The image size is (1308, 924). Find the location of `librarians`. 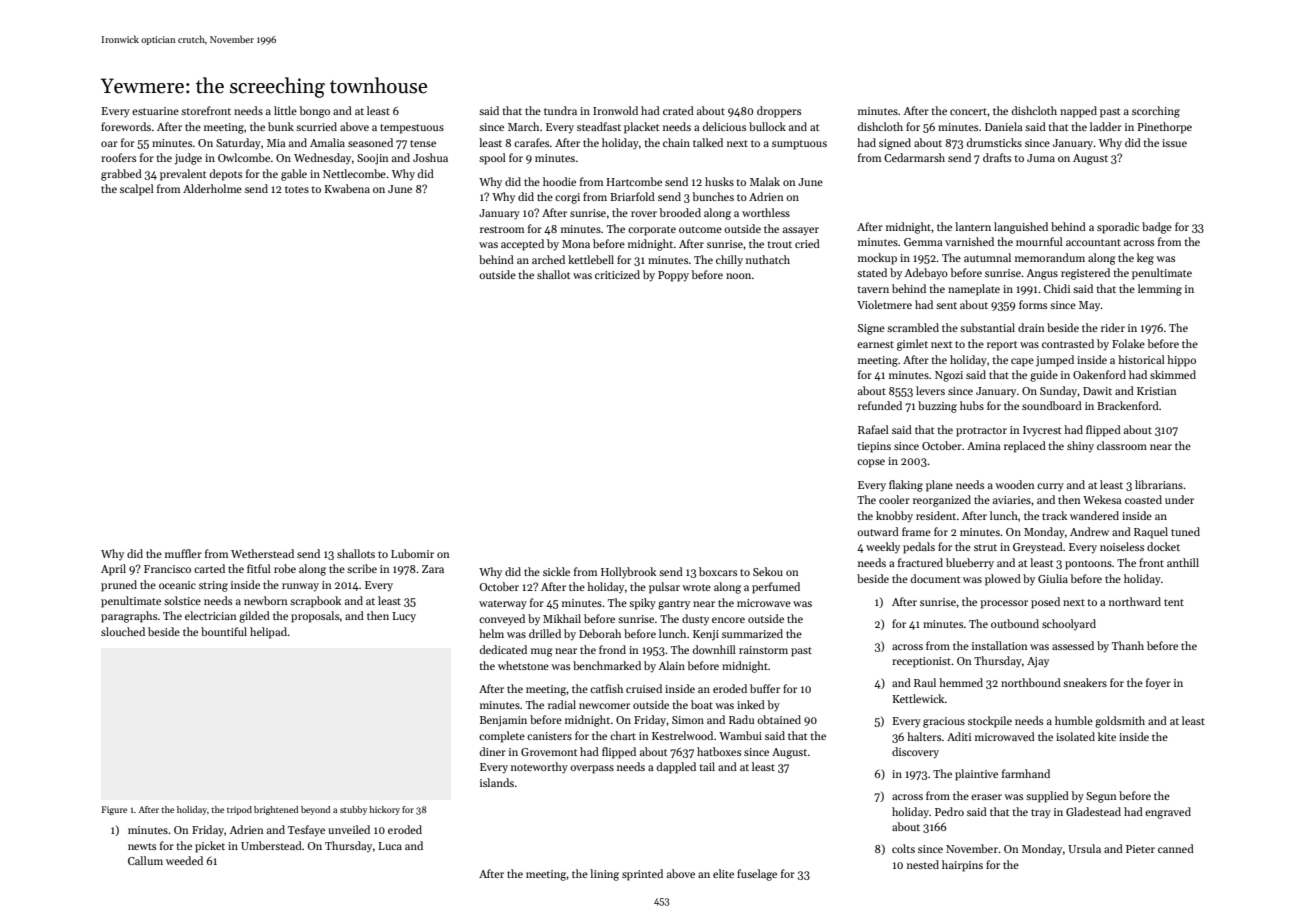

librarians is located at coordinates (1159, 484).
